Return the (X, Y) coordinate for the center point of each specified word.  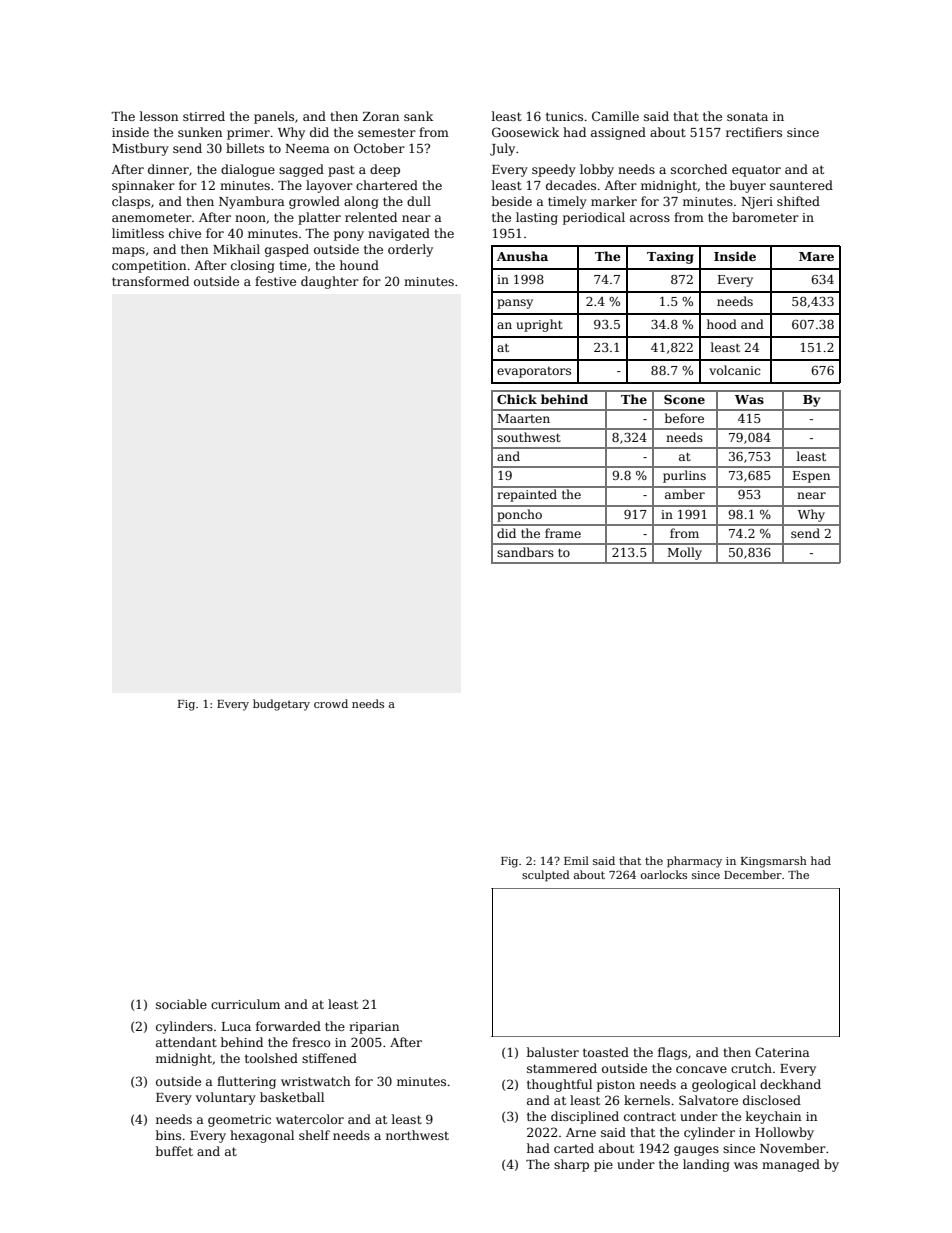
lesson (159, 116)
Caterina (782, 1052)
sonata (747, 116)
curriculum (245, 1004)
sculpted (546, 876)
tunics (564, 116)
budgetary (281, 705)
